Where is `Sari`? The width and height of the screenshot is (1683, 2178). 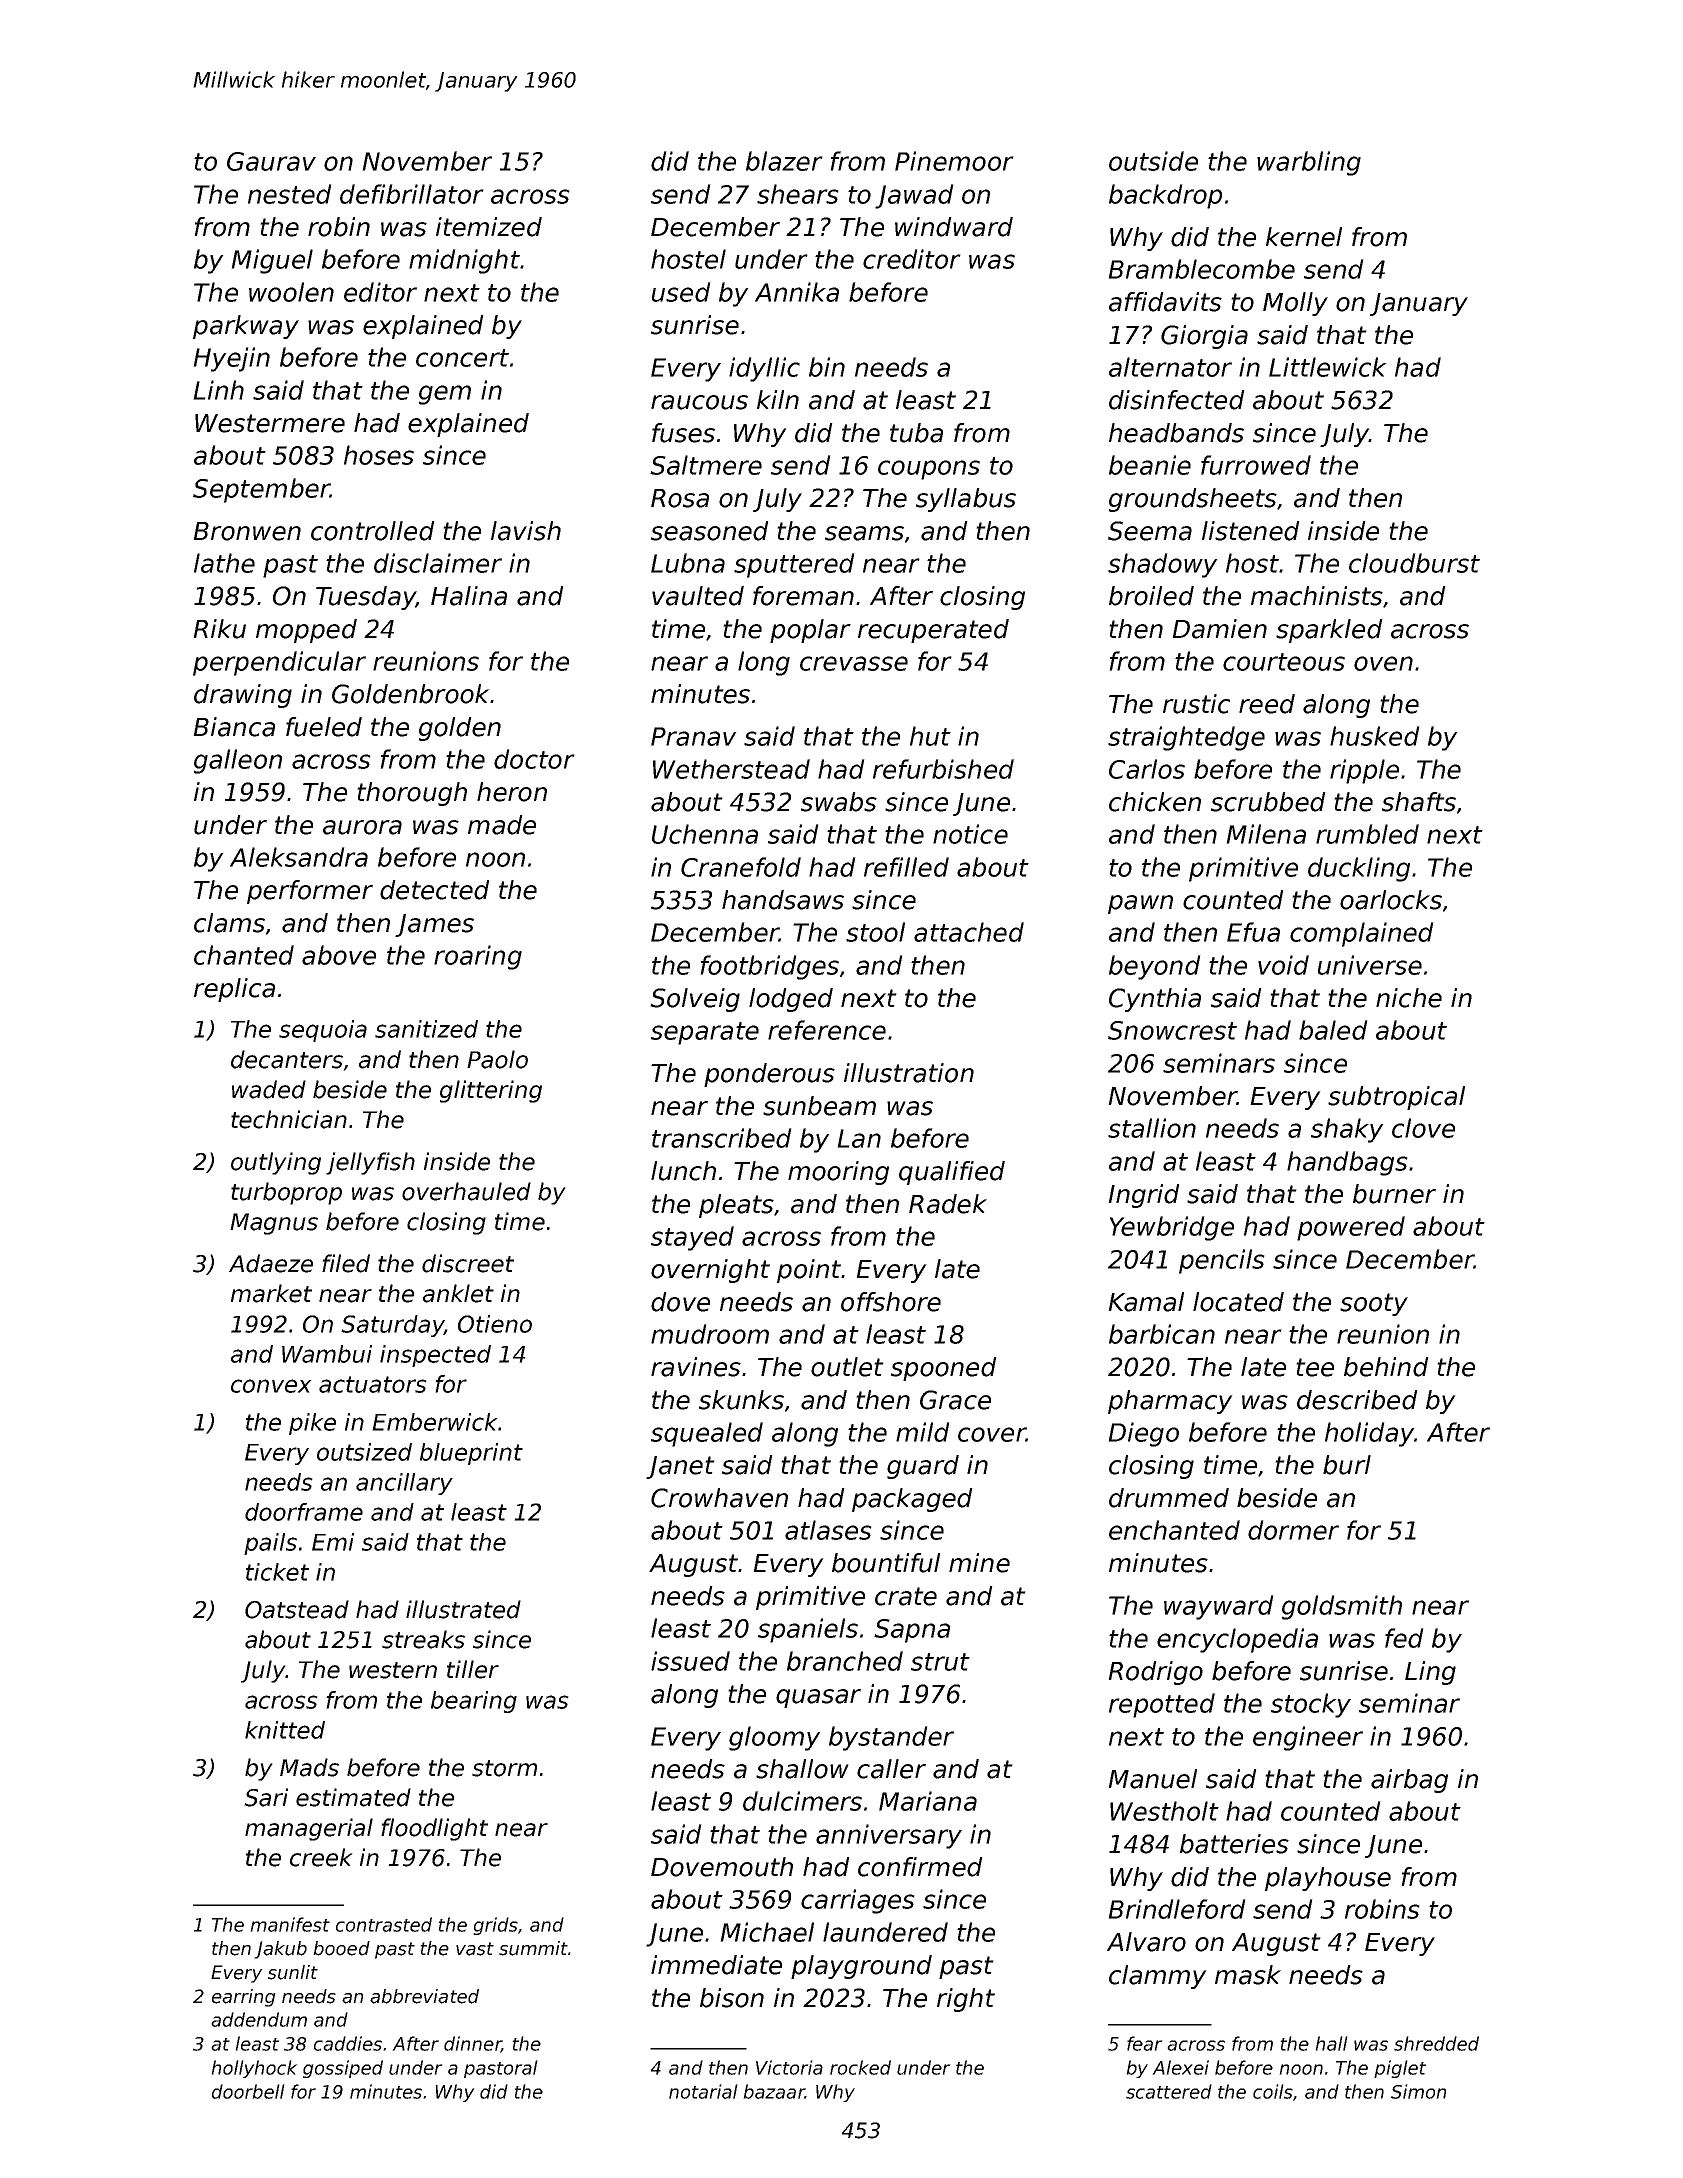
Sari is located at coordinates (266, 1797).
